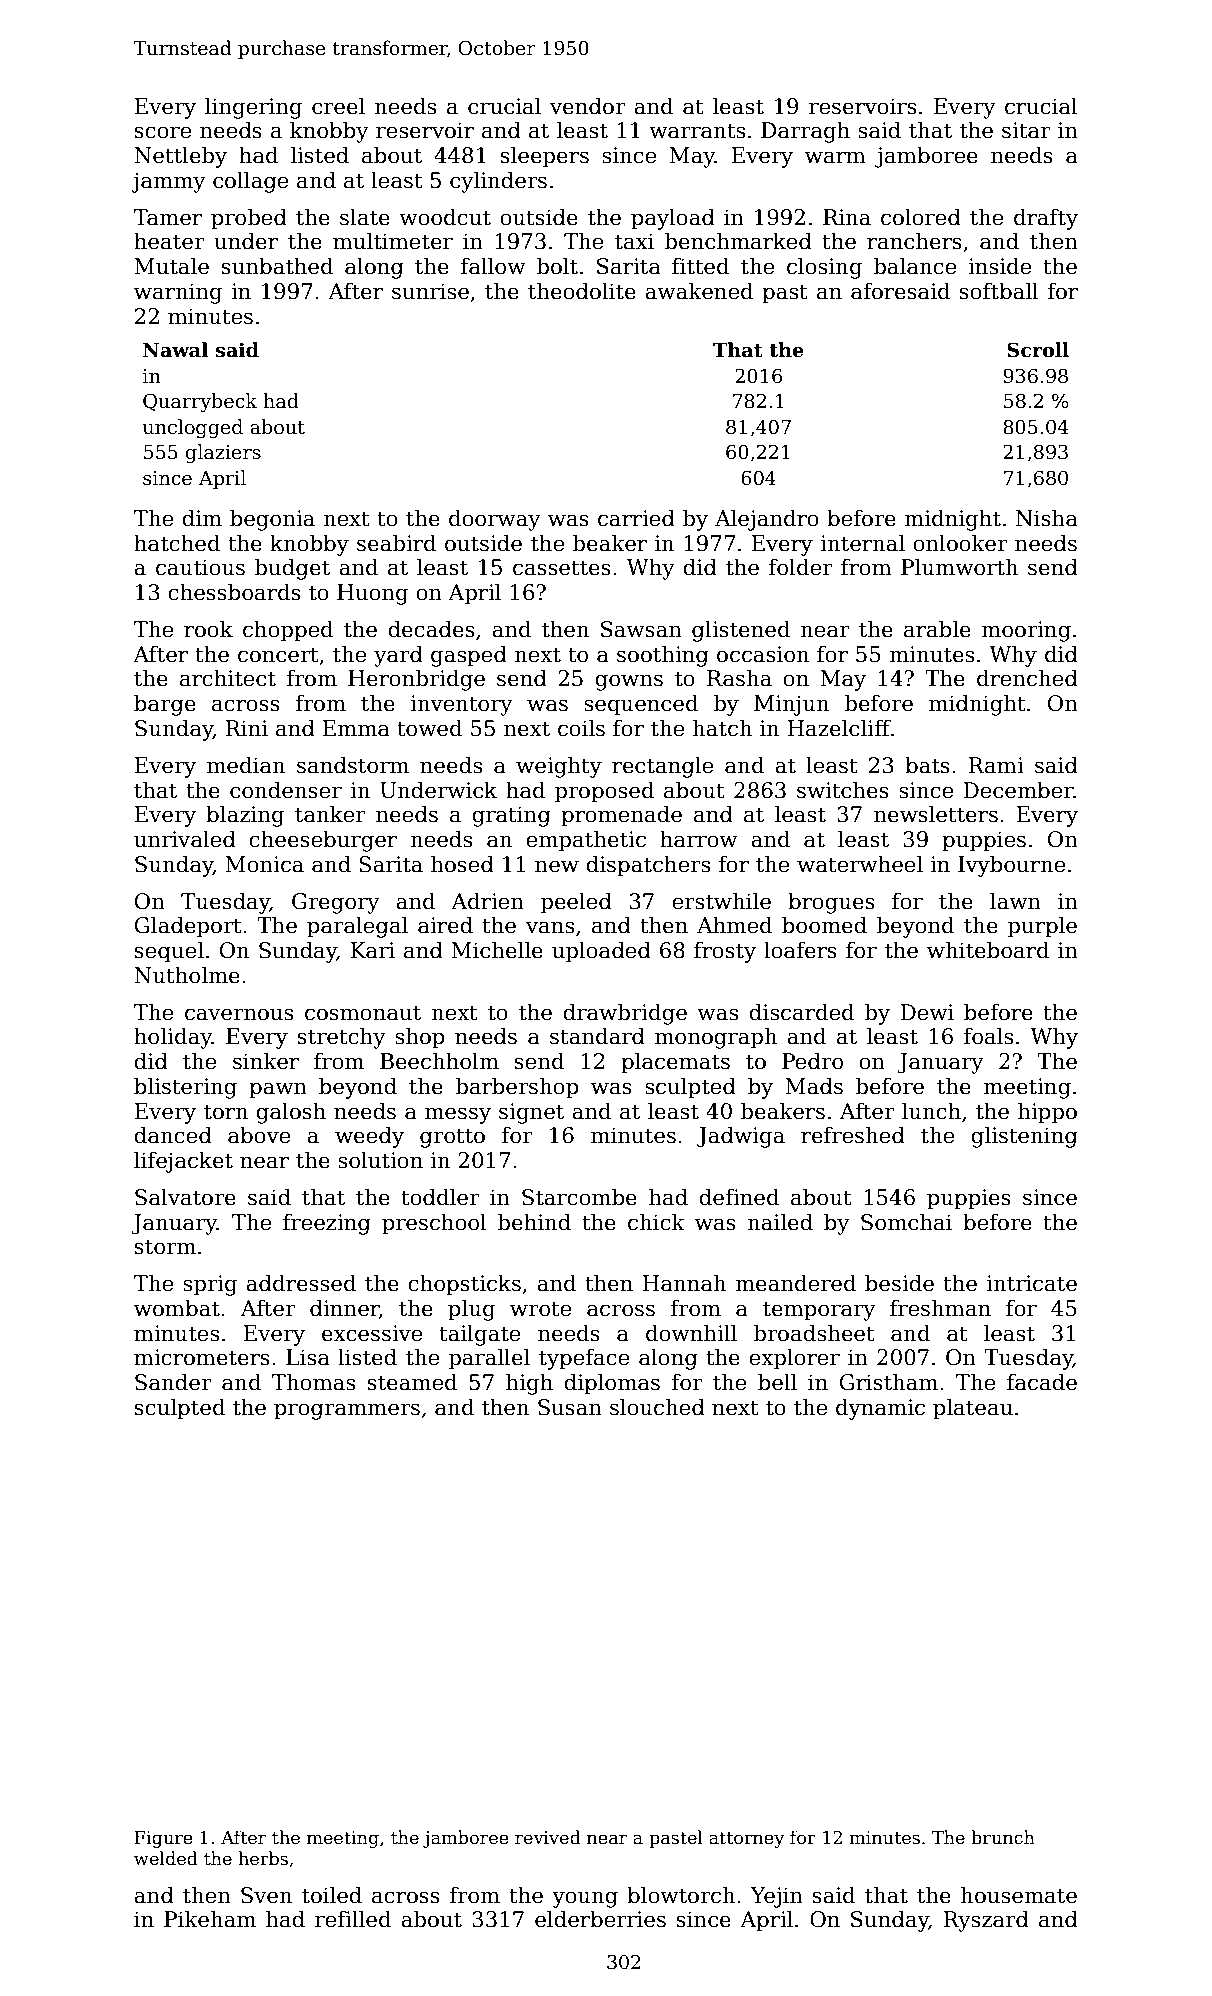  What do you see at coordinates (681, 1895) in the screenshot?
I see `blowtorch` at bounding box center [681, 1895].
